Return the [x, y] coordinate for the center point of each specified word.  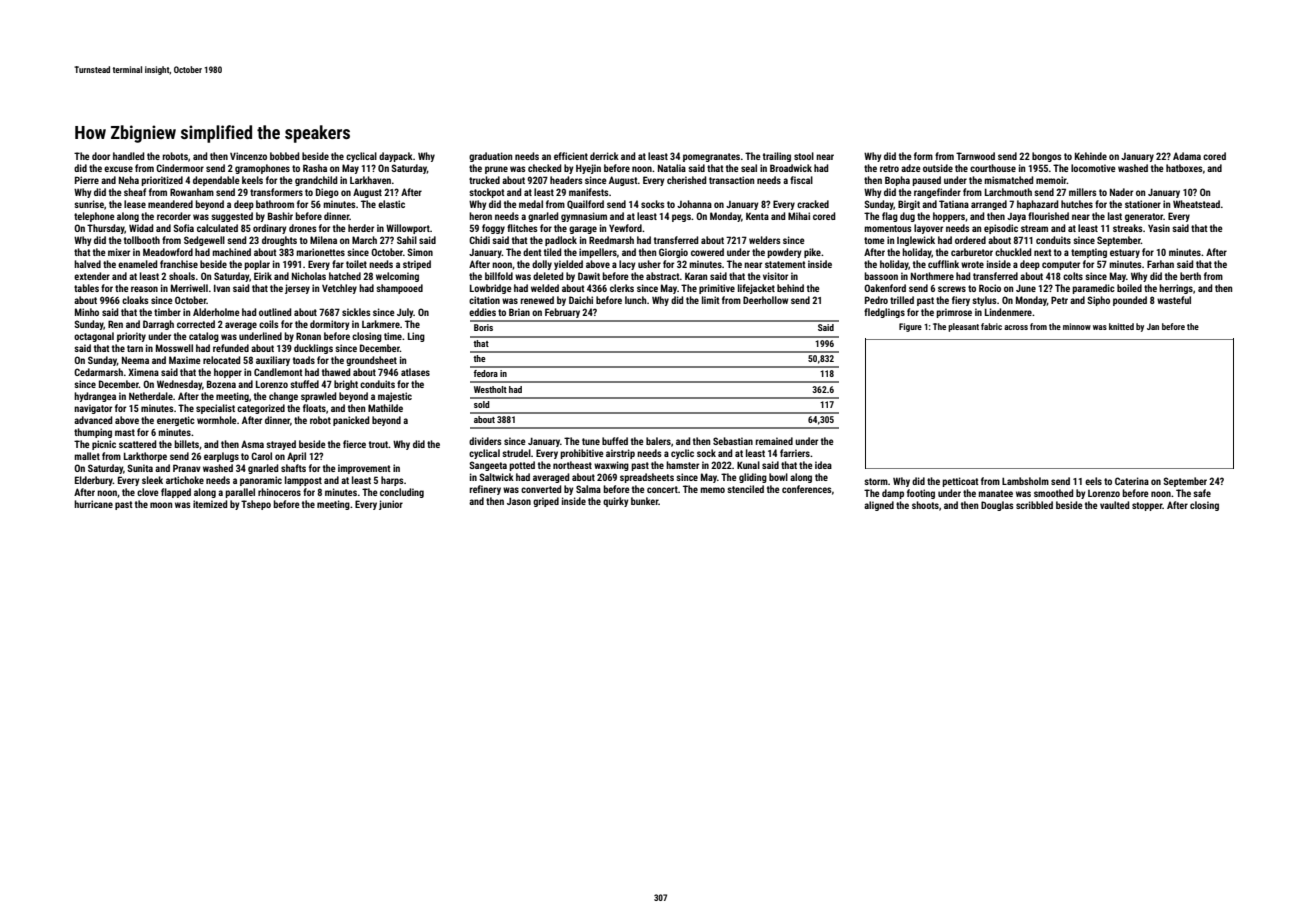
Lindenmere [1008, 312]
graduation [490, 157]
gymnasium [584, 217]
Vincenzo [248, 156]
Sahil [407, 240]
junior [391, 505]
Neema [135, 360]
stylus [984, 301]
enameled [138, 264]
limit [711, 300]
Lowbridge [491, 289]
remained [774, 441]
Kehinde [1091, 156]
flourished [1048, 216]
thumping [93, 433]
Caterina [1132, 481]
